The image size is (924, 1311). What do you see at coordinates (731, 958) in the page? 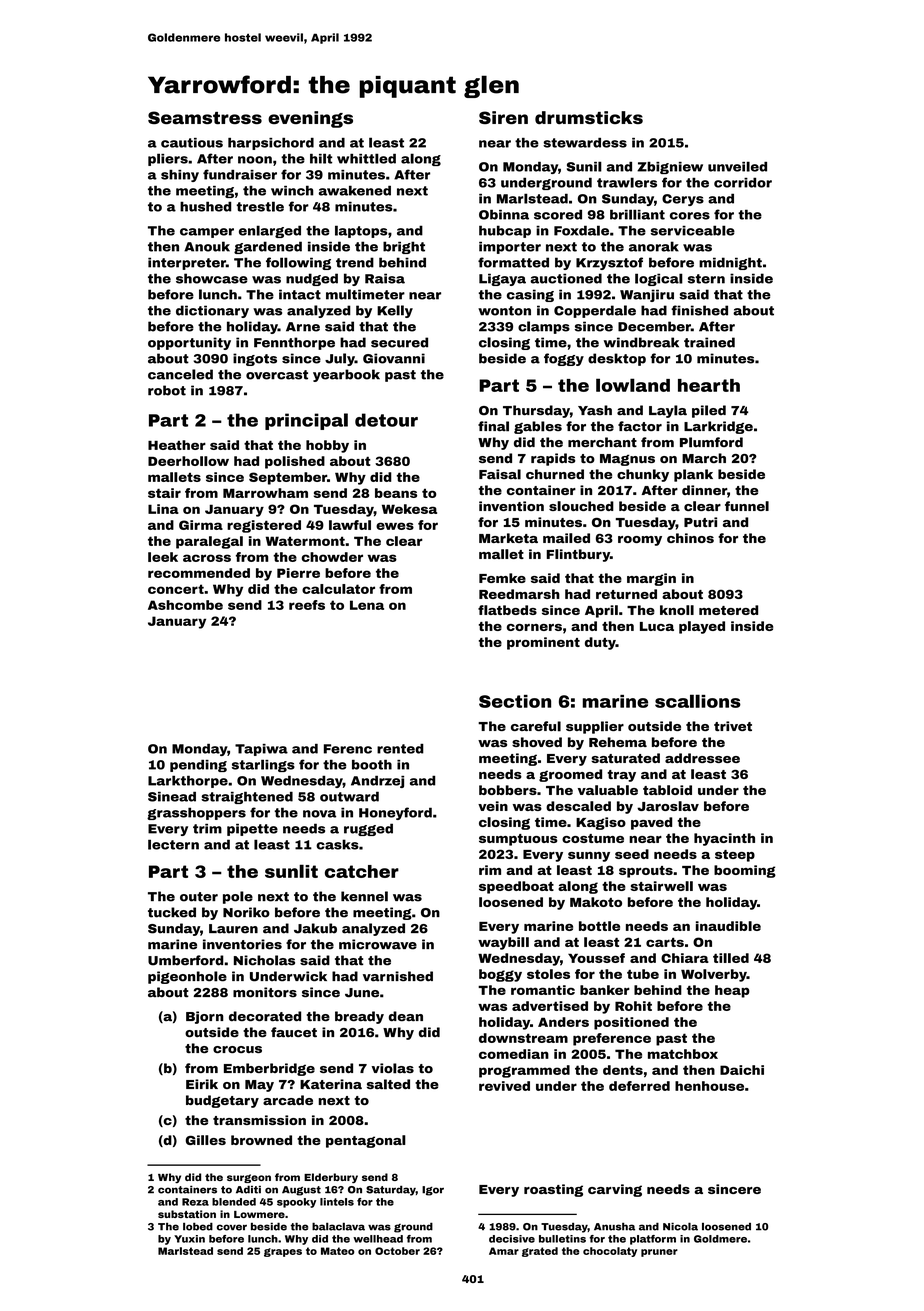
I see `tilled` at bounding box center [731, 958].
